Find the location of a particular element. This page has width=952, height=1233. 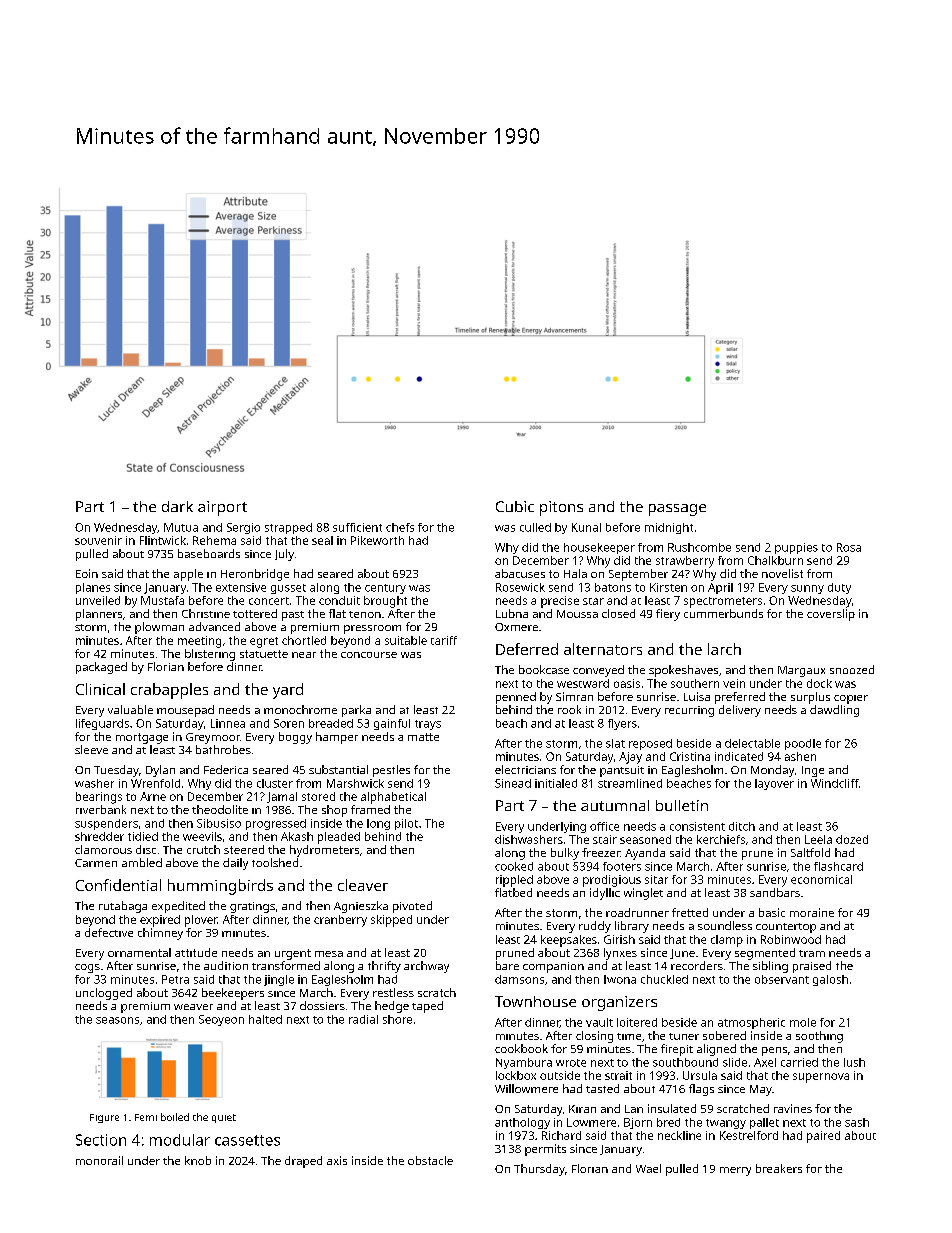

obstacle is located at coordinates (430, 1160).
